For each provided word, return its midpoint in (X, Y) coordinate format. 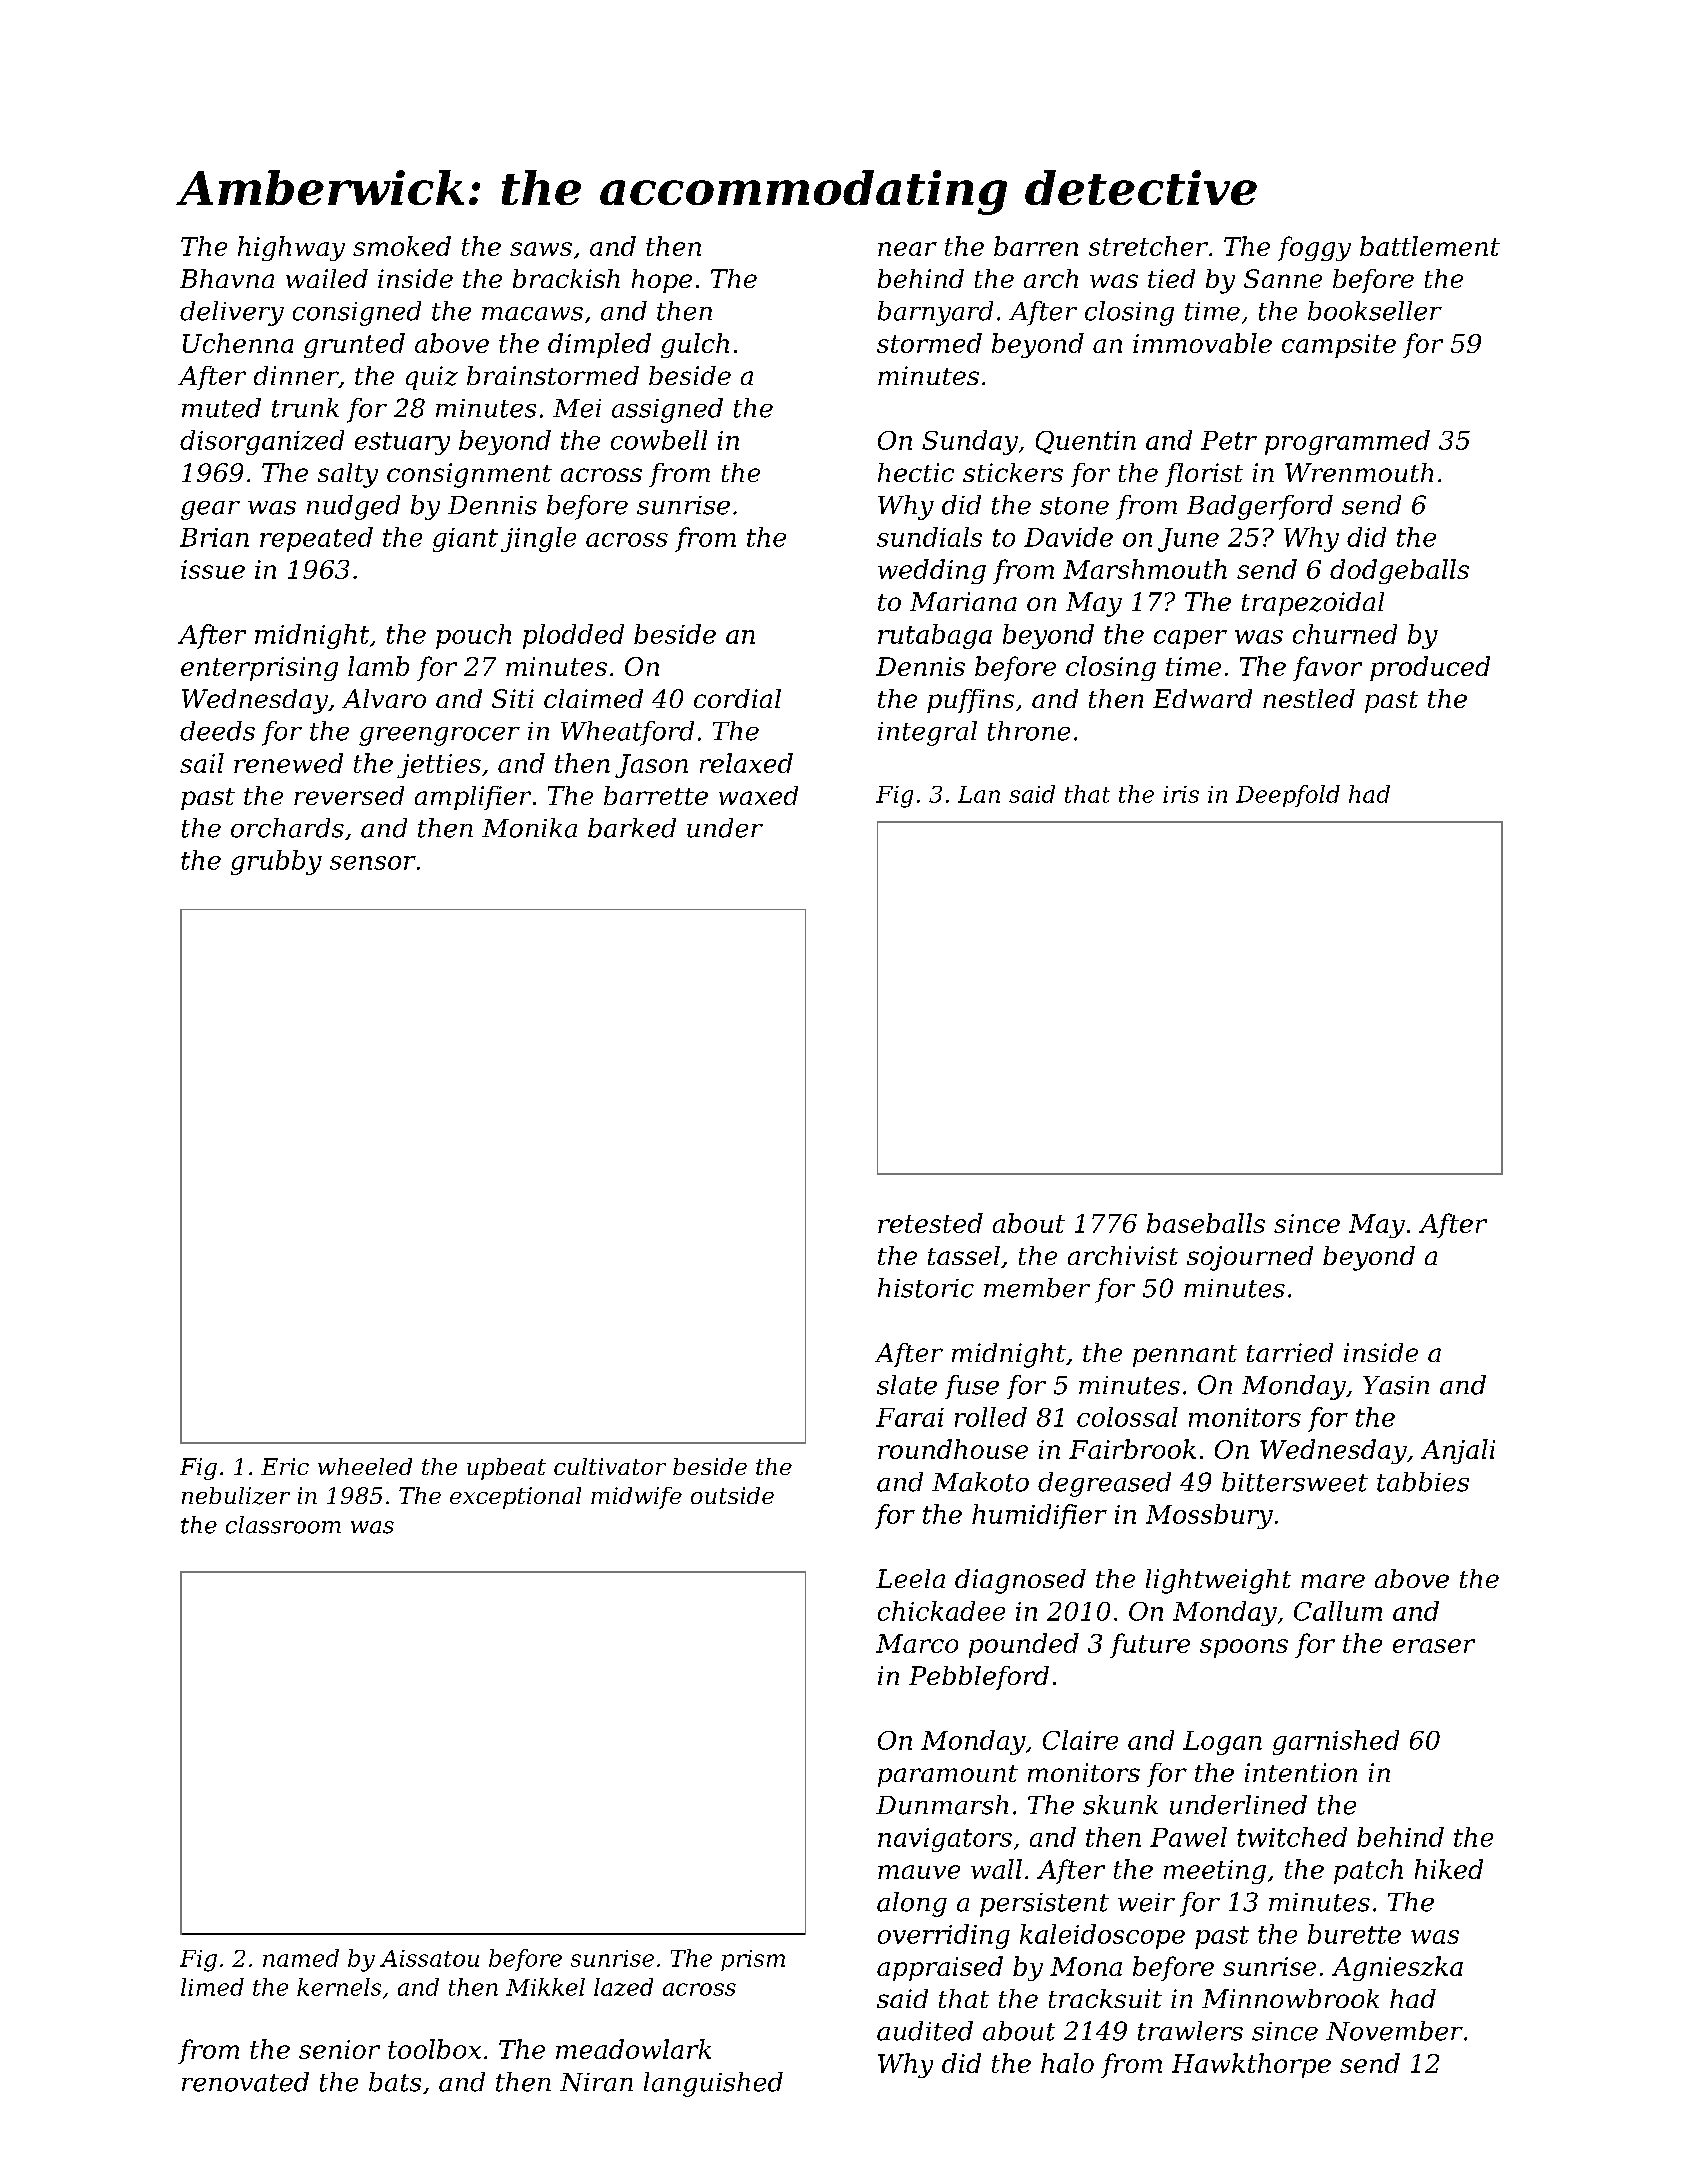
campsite (1339, 346)
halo (1067, 2063)
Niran (596, 2082)
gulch (695, 345)
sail (202, 763)
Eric (285, 1466)
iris (1181, 794)
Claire (1080, 1740)
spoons (1244, 1648)
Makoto (980, 1482)
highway (291, 248)
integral (927, 733)
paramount (948, 1776)
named (301, 1958)
